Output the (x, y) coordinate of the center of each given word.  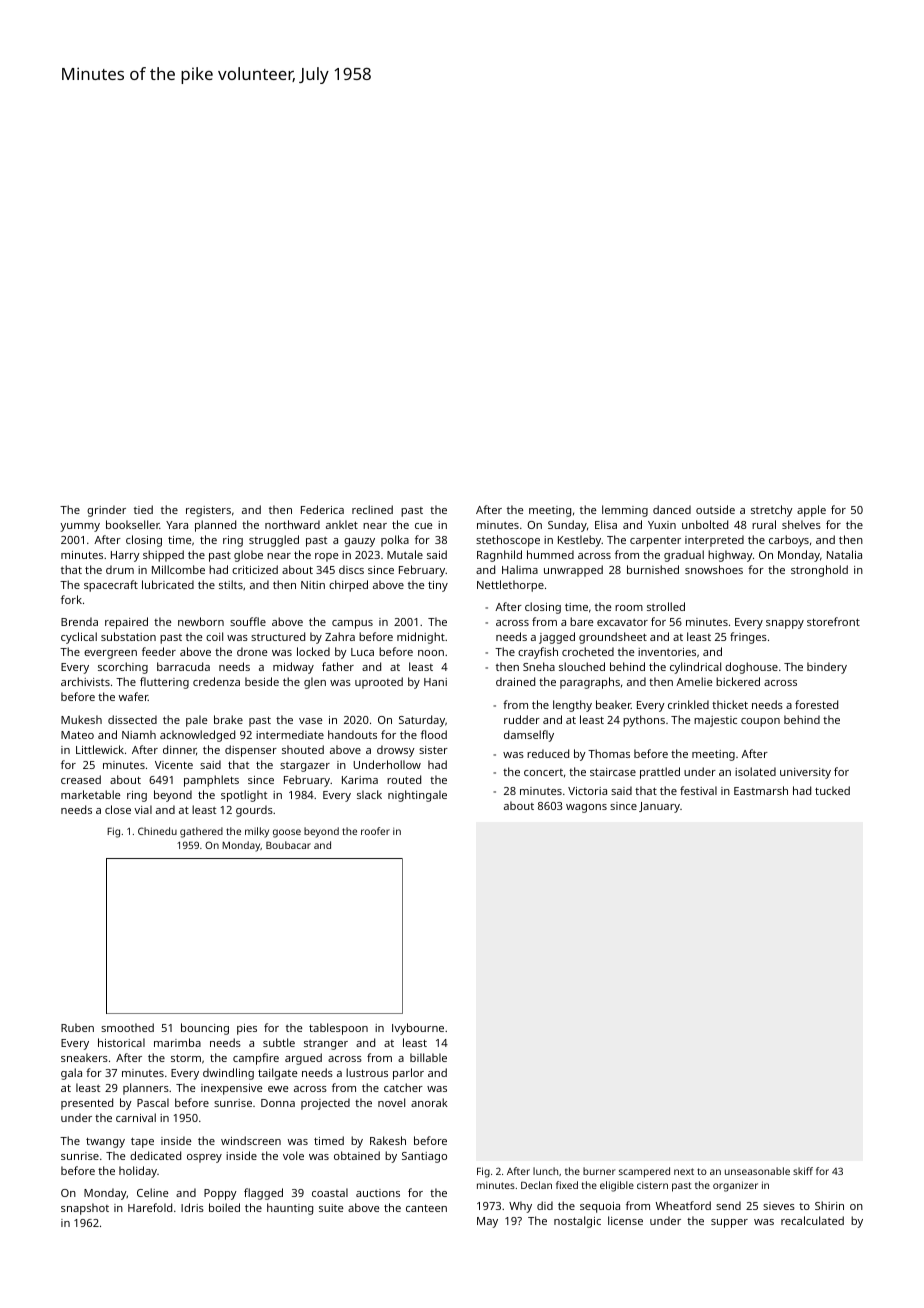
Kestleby (580, 541)
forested (816, 704)
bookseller (133, 524)
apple (811, 511)
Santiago (424, 1157)
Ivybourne (418, 1029)
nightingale (417, 796)
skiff (803, 1171)
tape (142, 1142)
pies (247, 1029)
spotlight (244, 796)
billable (428, 1057)
